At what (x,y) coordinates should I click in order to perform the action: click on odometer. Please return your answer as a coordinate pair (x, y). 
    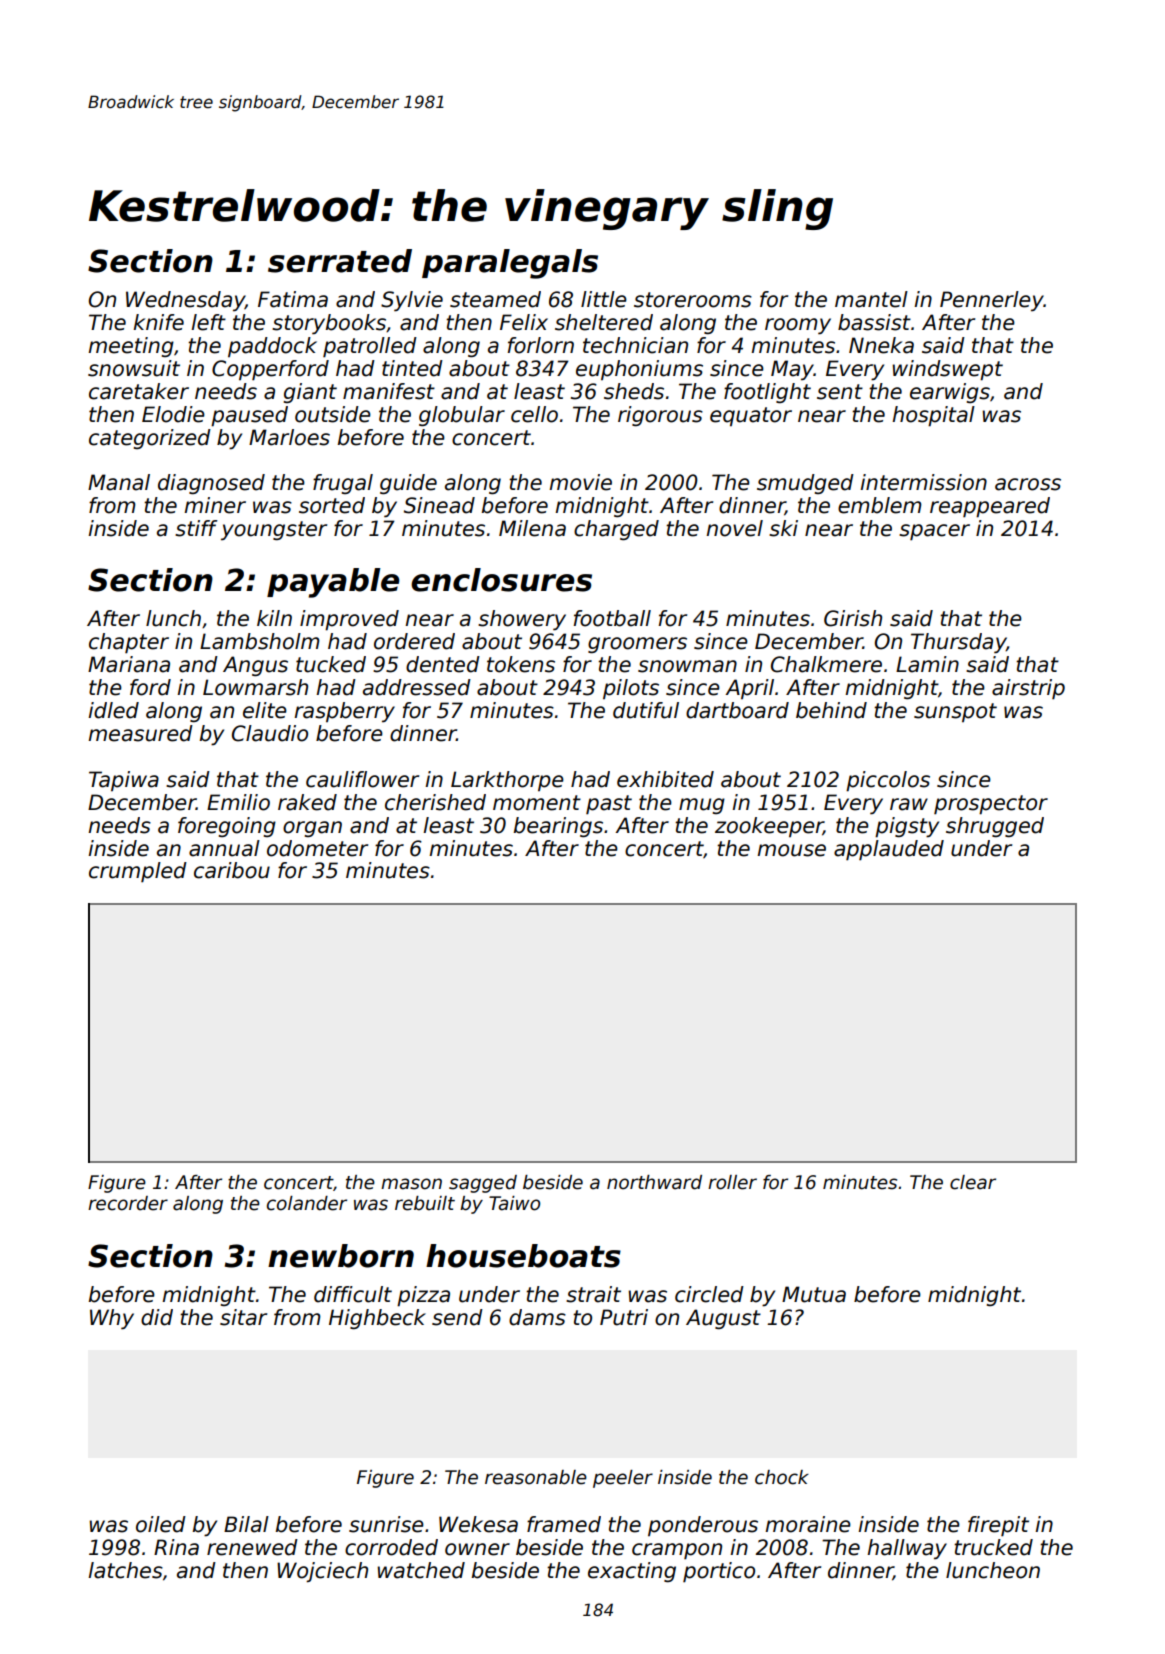
    Looking at the image, I should click on (317, 848).
